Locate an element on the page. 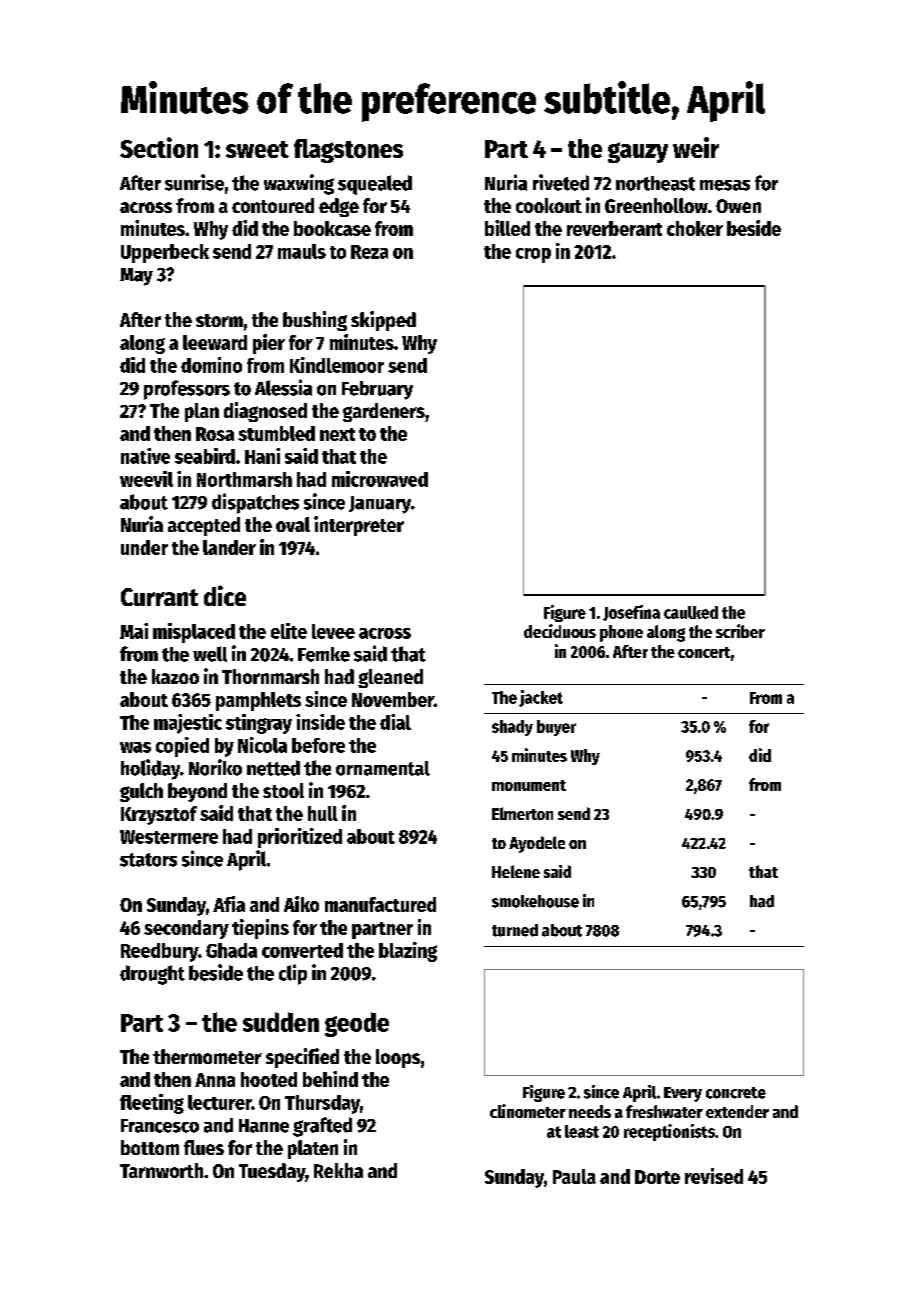  fleeting is located at coordinates (152, 1104).
